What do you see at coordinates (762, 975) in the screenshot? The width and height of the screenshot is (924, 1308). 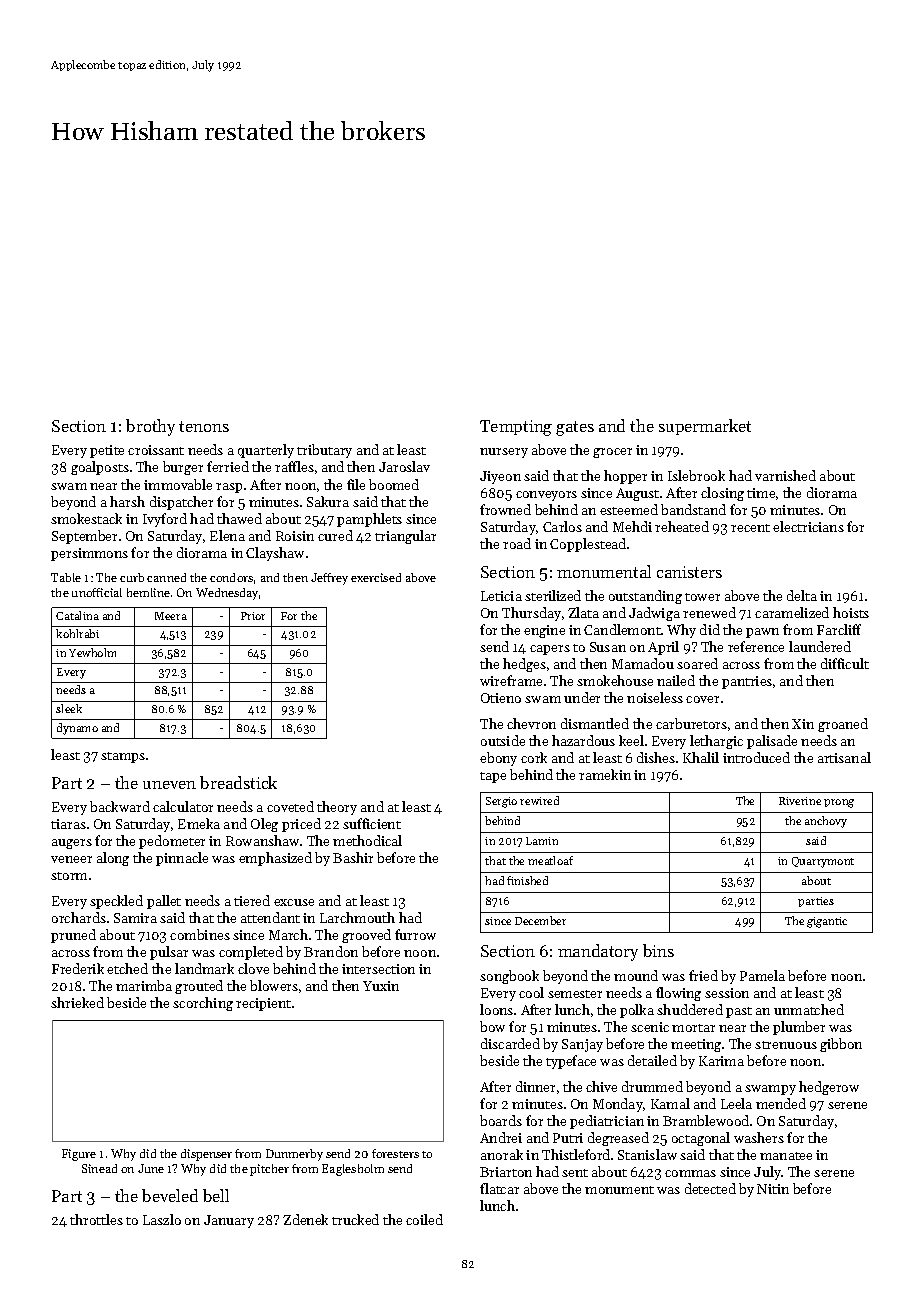 I see `Pamela` at bounding box center [762, 975].
